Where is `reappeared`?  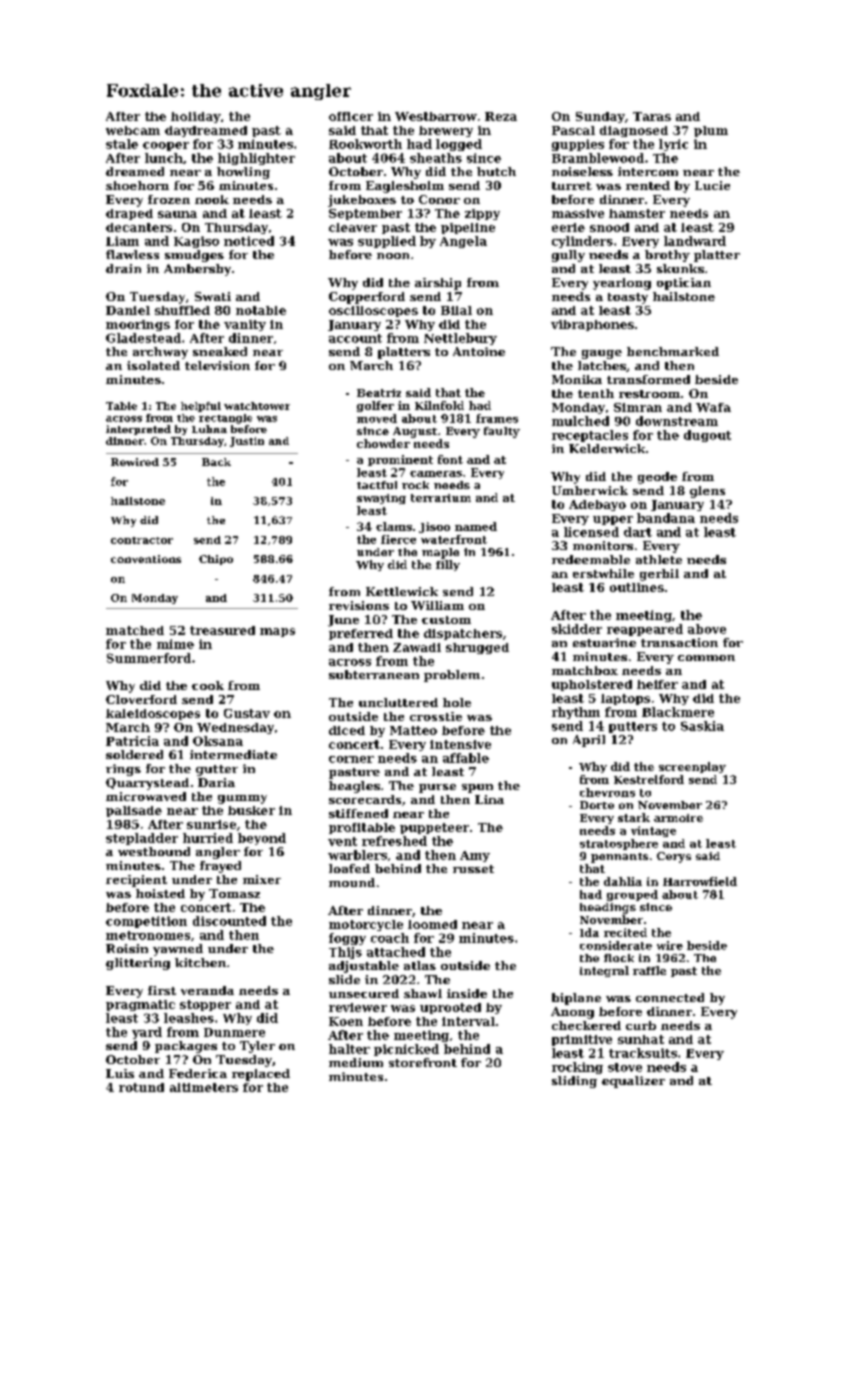
reappeared is located at coordinates (645, 630).
